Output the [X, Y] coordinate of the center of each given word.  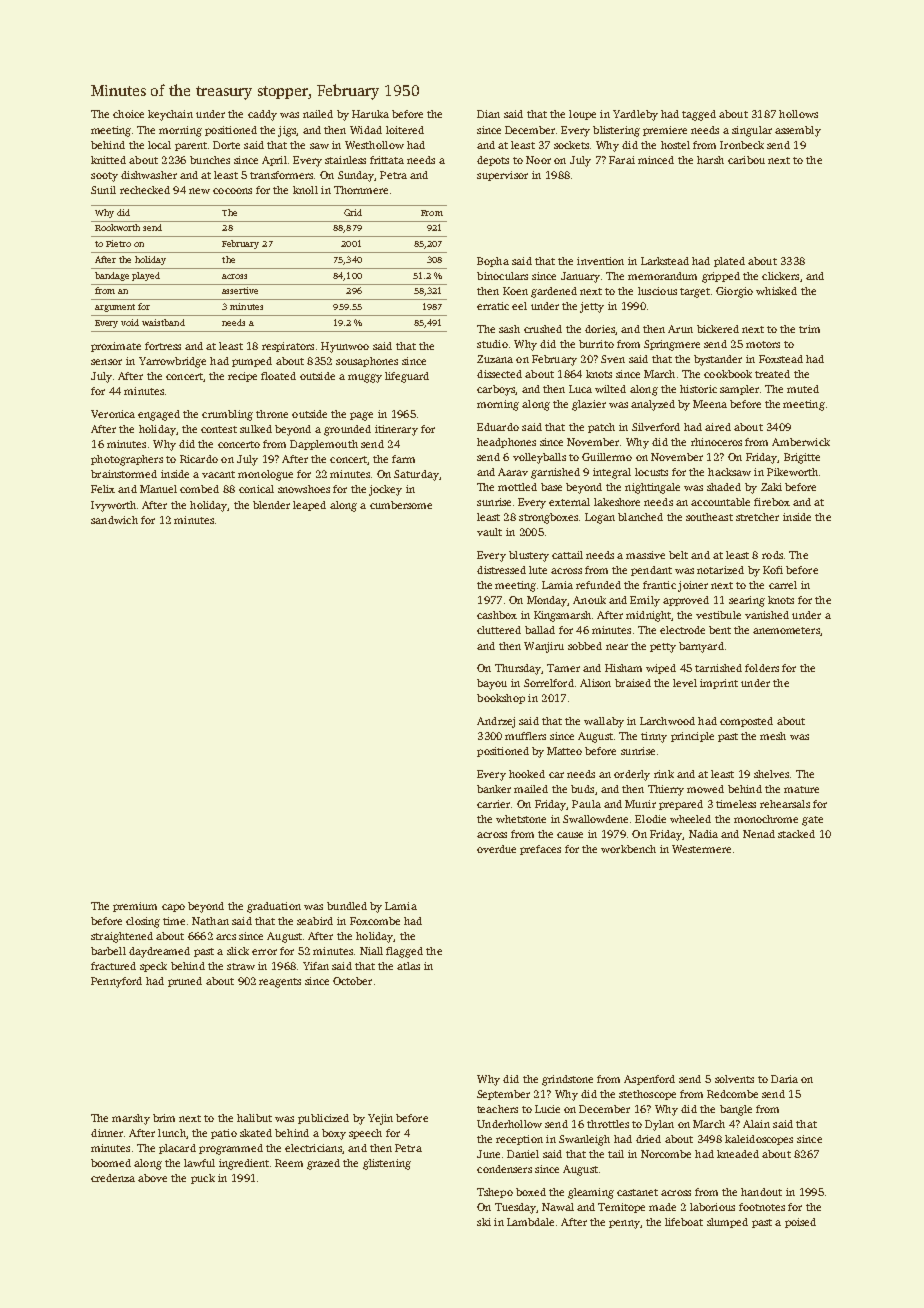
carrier [493, 804]
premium [135, 907]
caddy [262, 115]
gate [812, 821]
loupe [582, 115]
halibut [254, 1118]
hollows [798, 114]
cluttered [499, 630]
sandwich [114, 520]
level [685, 683]
